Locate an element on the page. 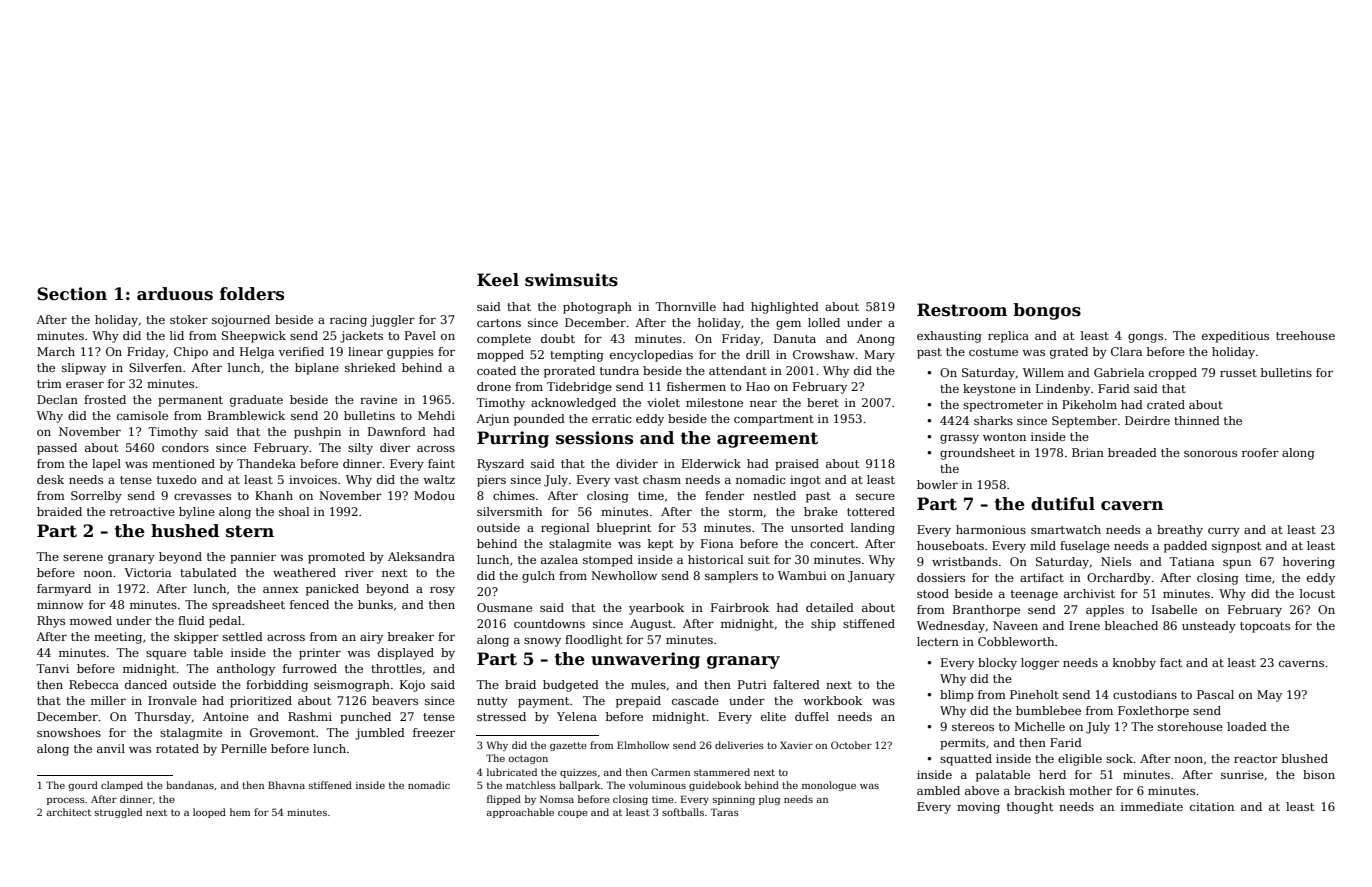  Fairbrook is located at coordinates (740, 607).
